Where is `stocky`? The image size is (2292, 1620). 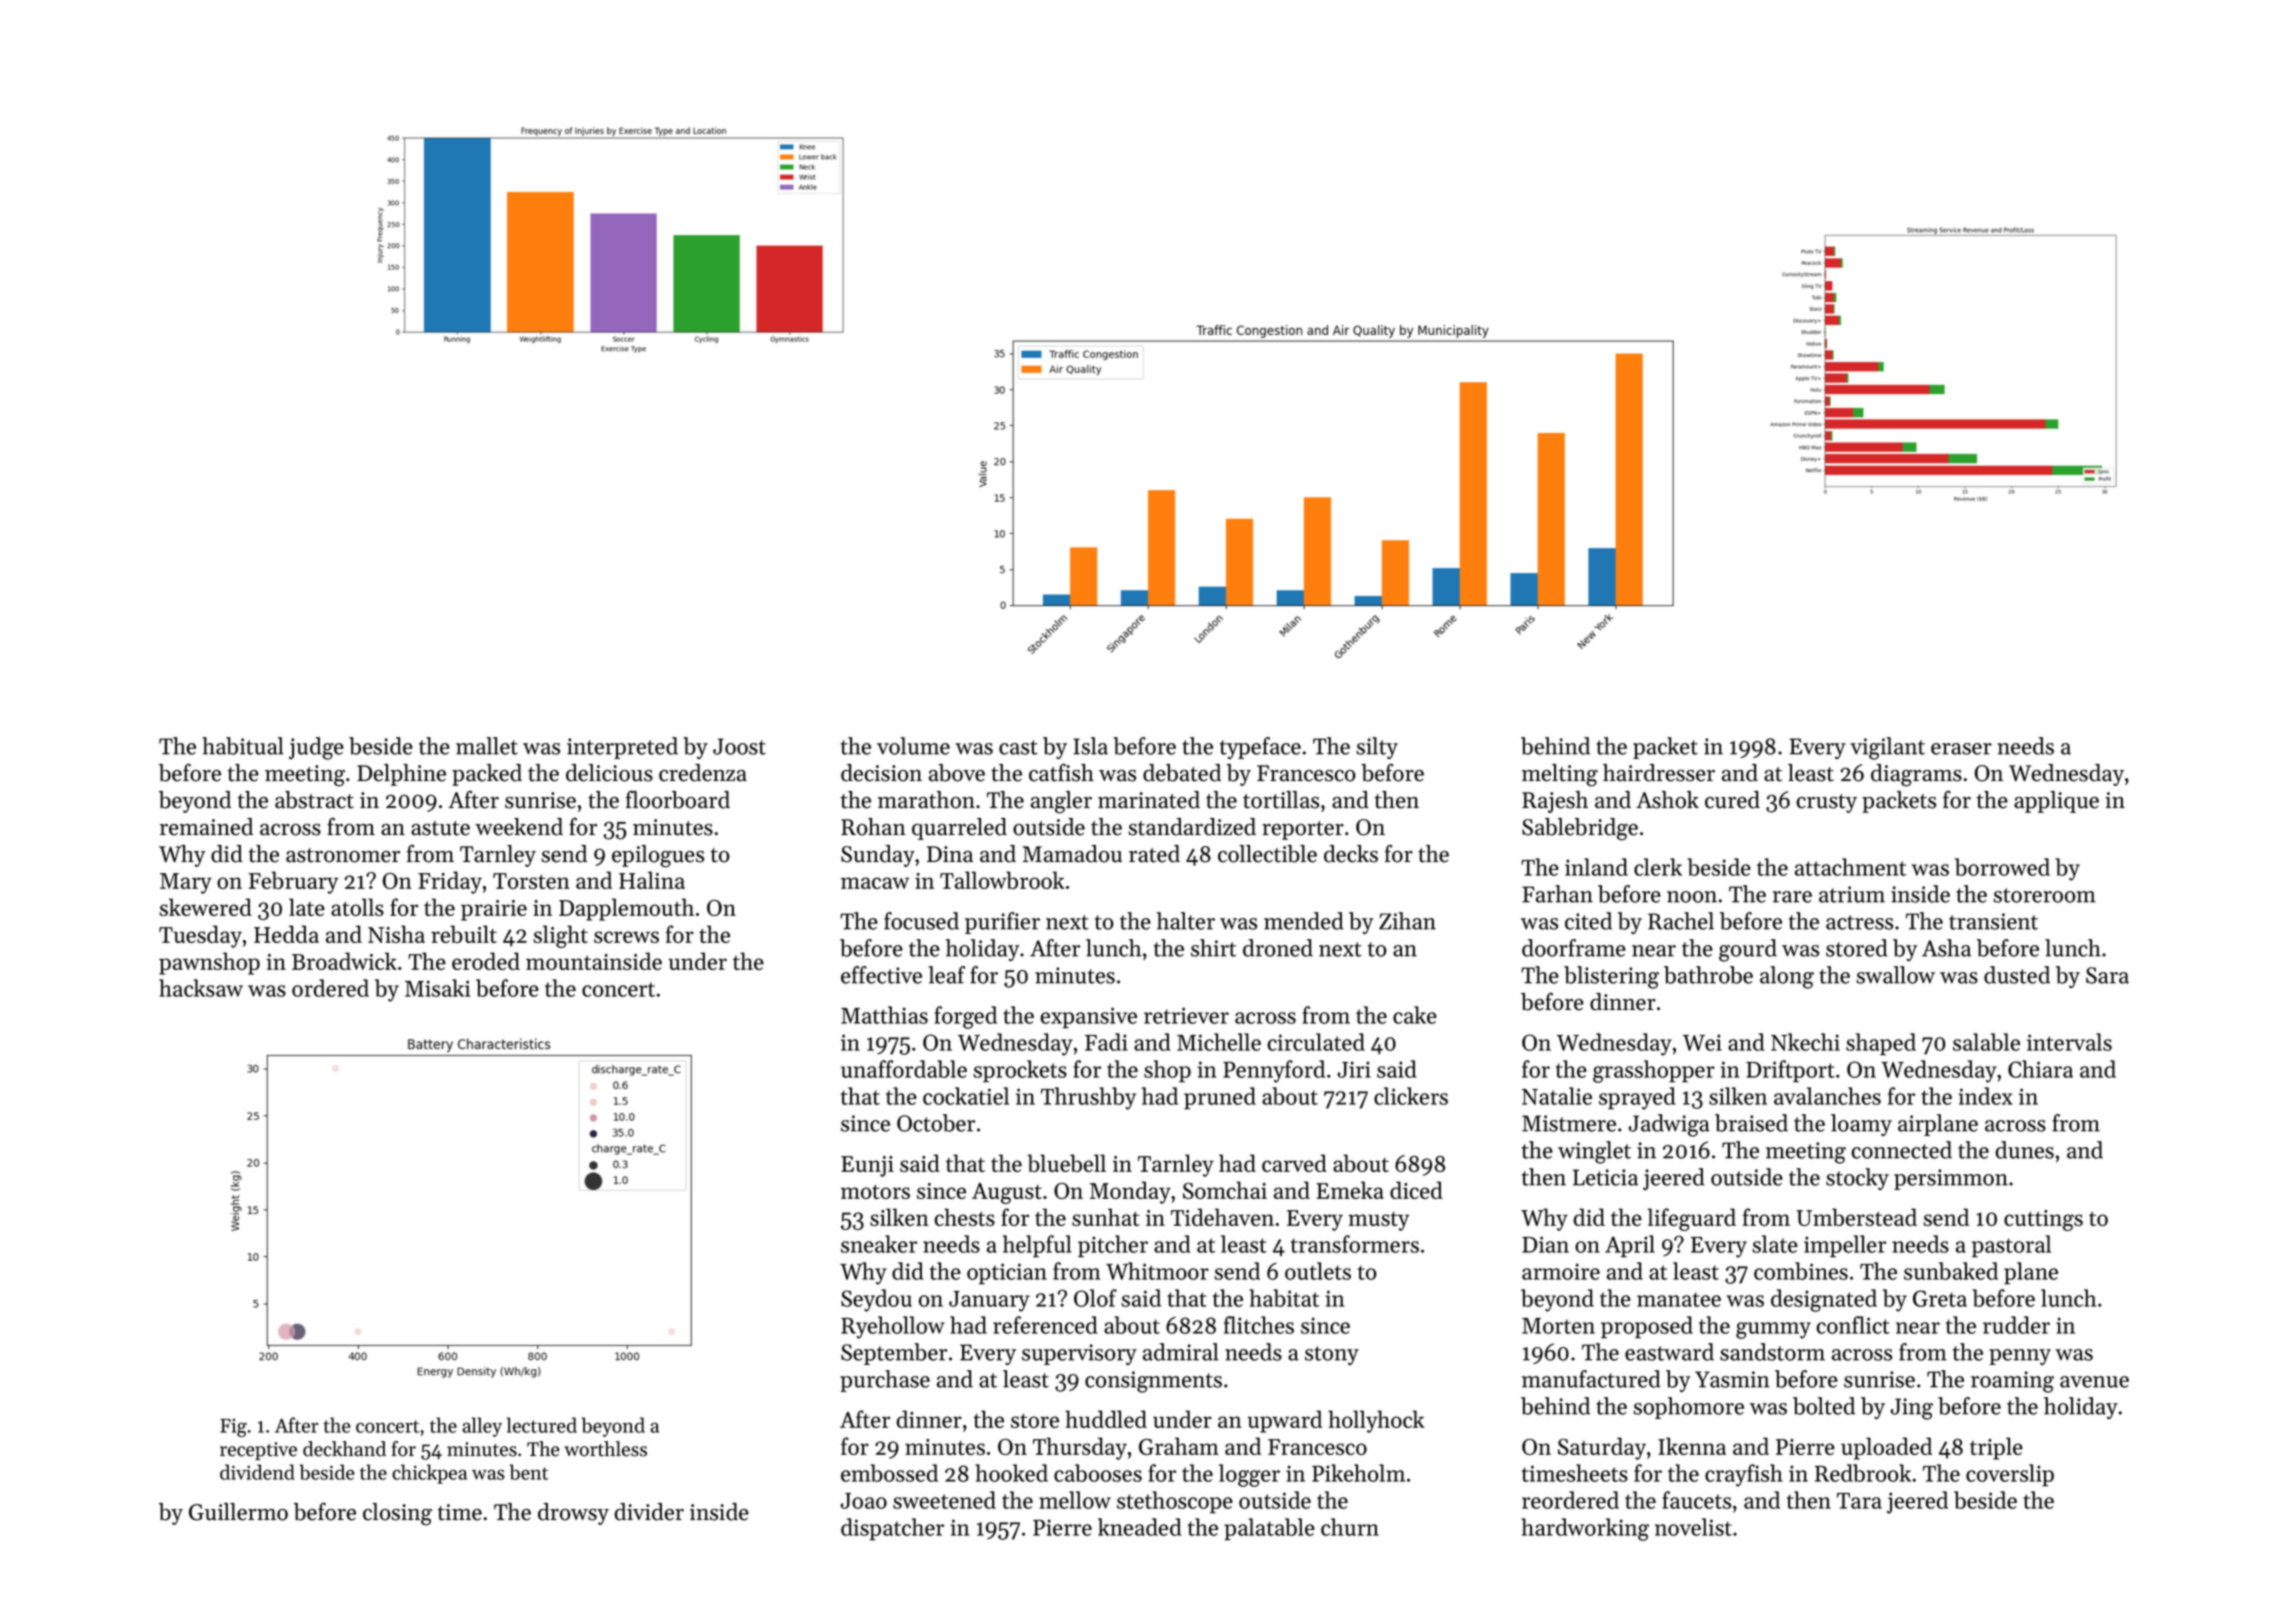 stocky is located at coordinates (1857, 1179).
